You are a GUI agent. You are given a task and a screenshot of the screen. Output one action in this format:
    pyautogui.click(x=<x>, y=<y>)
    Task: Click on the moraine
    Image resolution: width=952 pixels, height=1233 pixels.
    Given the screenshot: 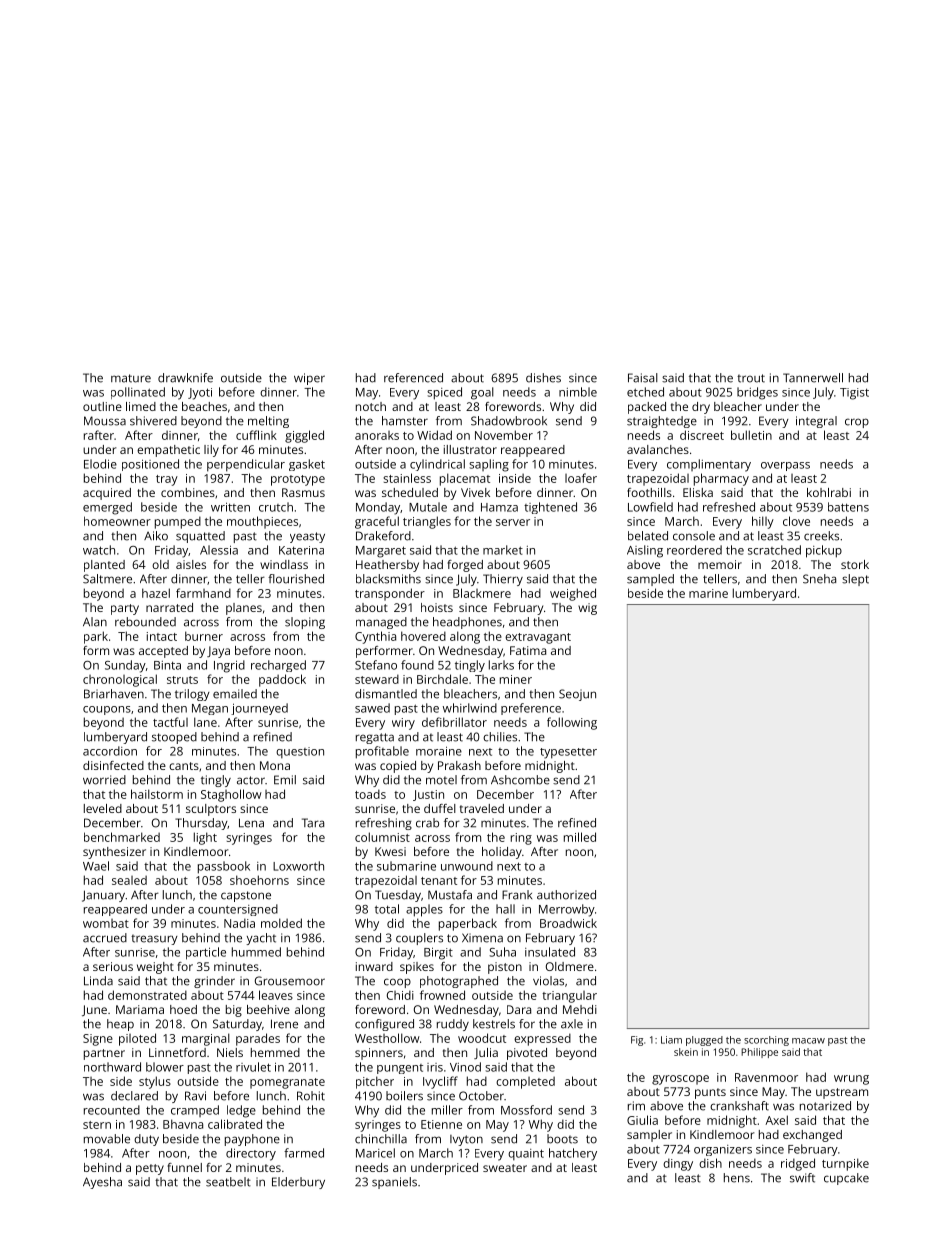 What is the action you would take?
    pyautogui.click(x=439, y=751)
